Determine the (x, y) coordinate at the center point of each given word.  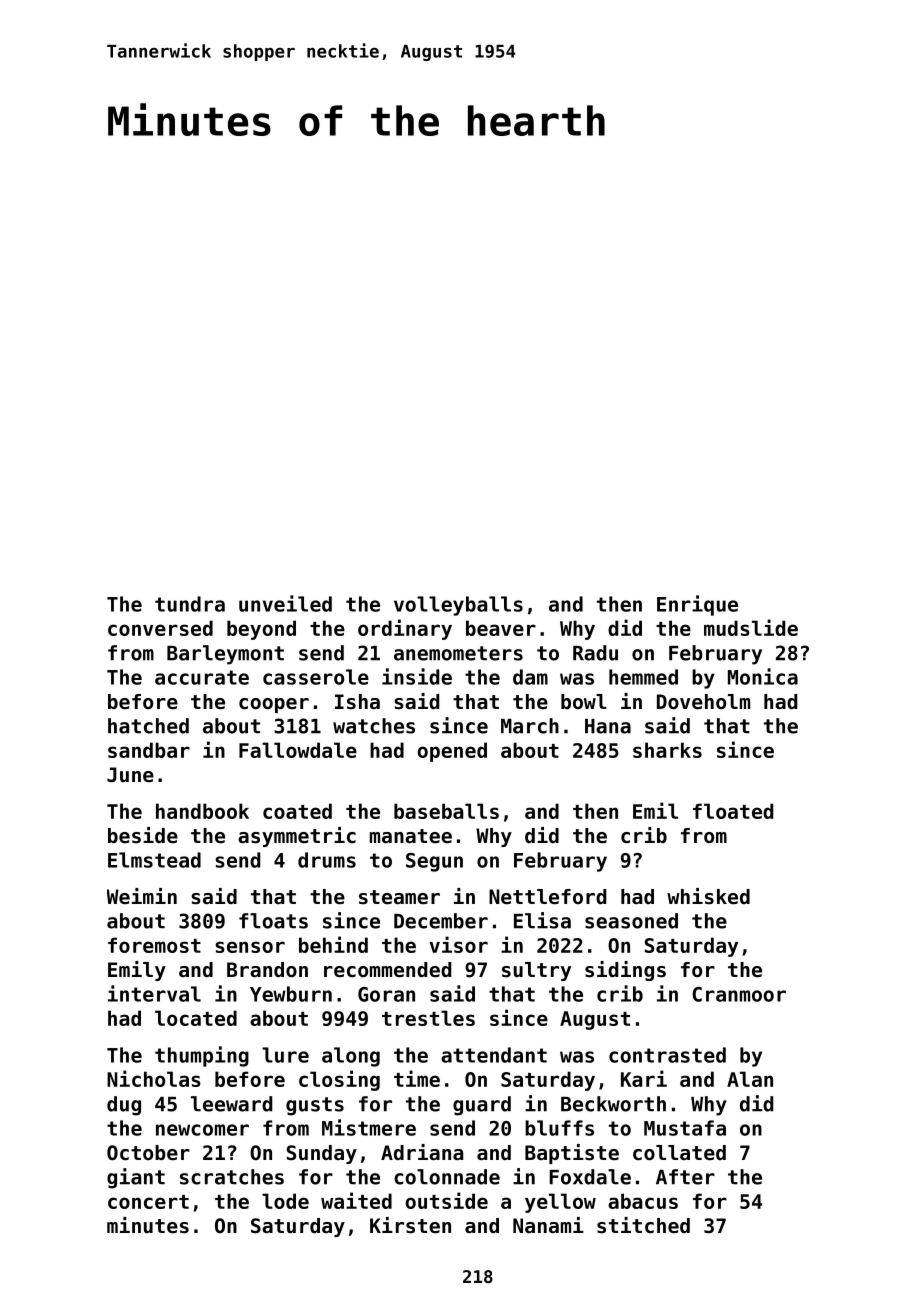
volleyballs (458, 606)
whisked (708, 896)
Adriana (422, 1152)
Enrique (697, 605)
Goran (386, 994)
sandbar (149, 750)
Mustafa (685, 1128)
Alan (750, 1079)
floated (733, 811)
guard (482, 1106)
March (530, 726)
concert (148, 1202)
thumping (202, 1056)
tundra (190, 604)
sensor (250, 947)
